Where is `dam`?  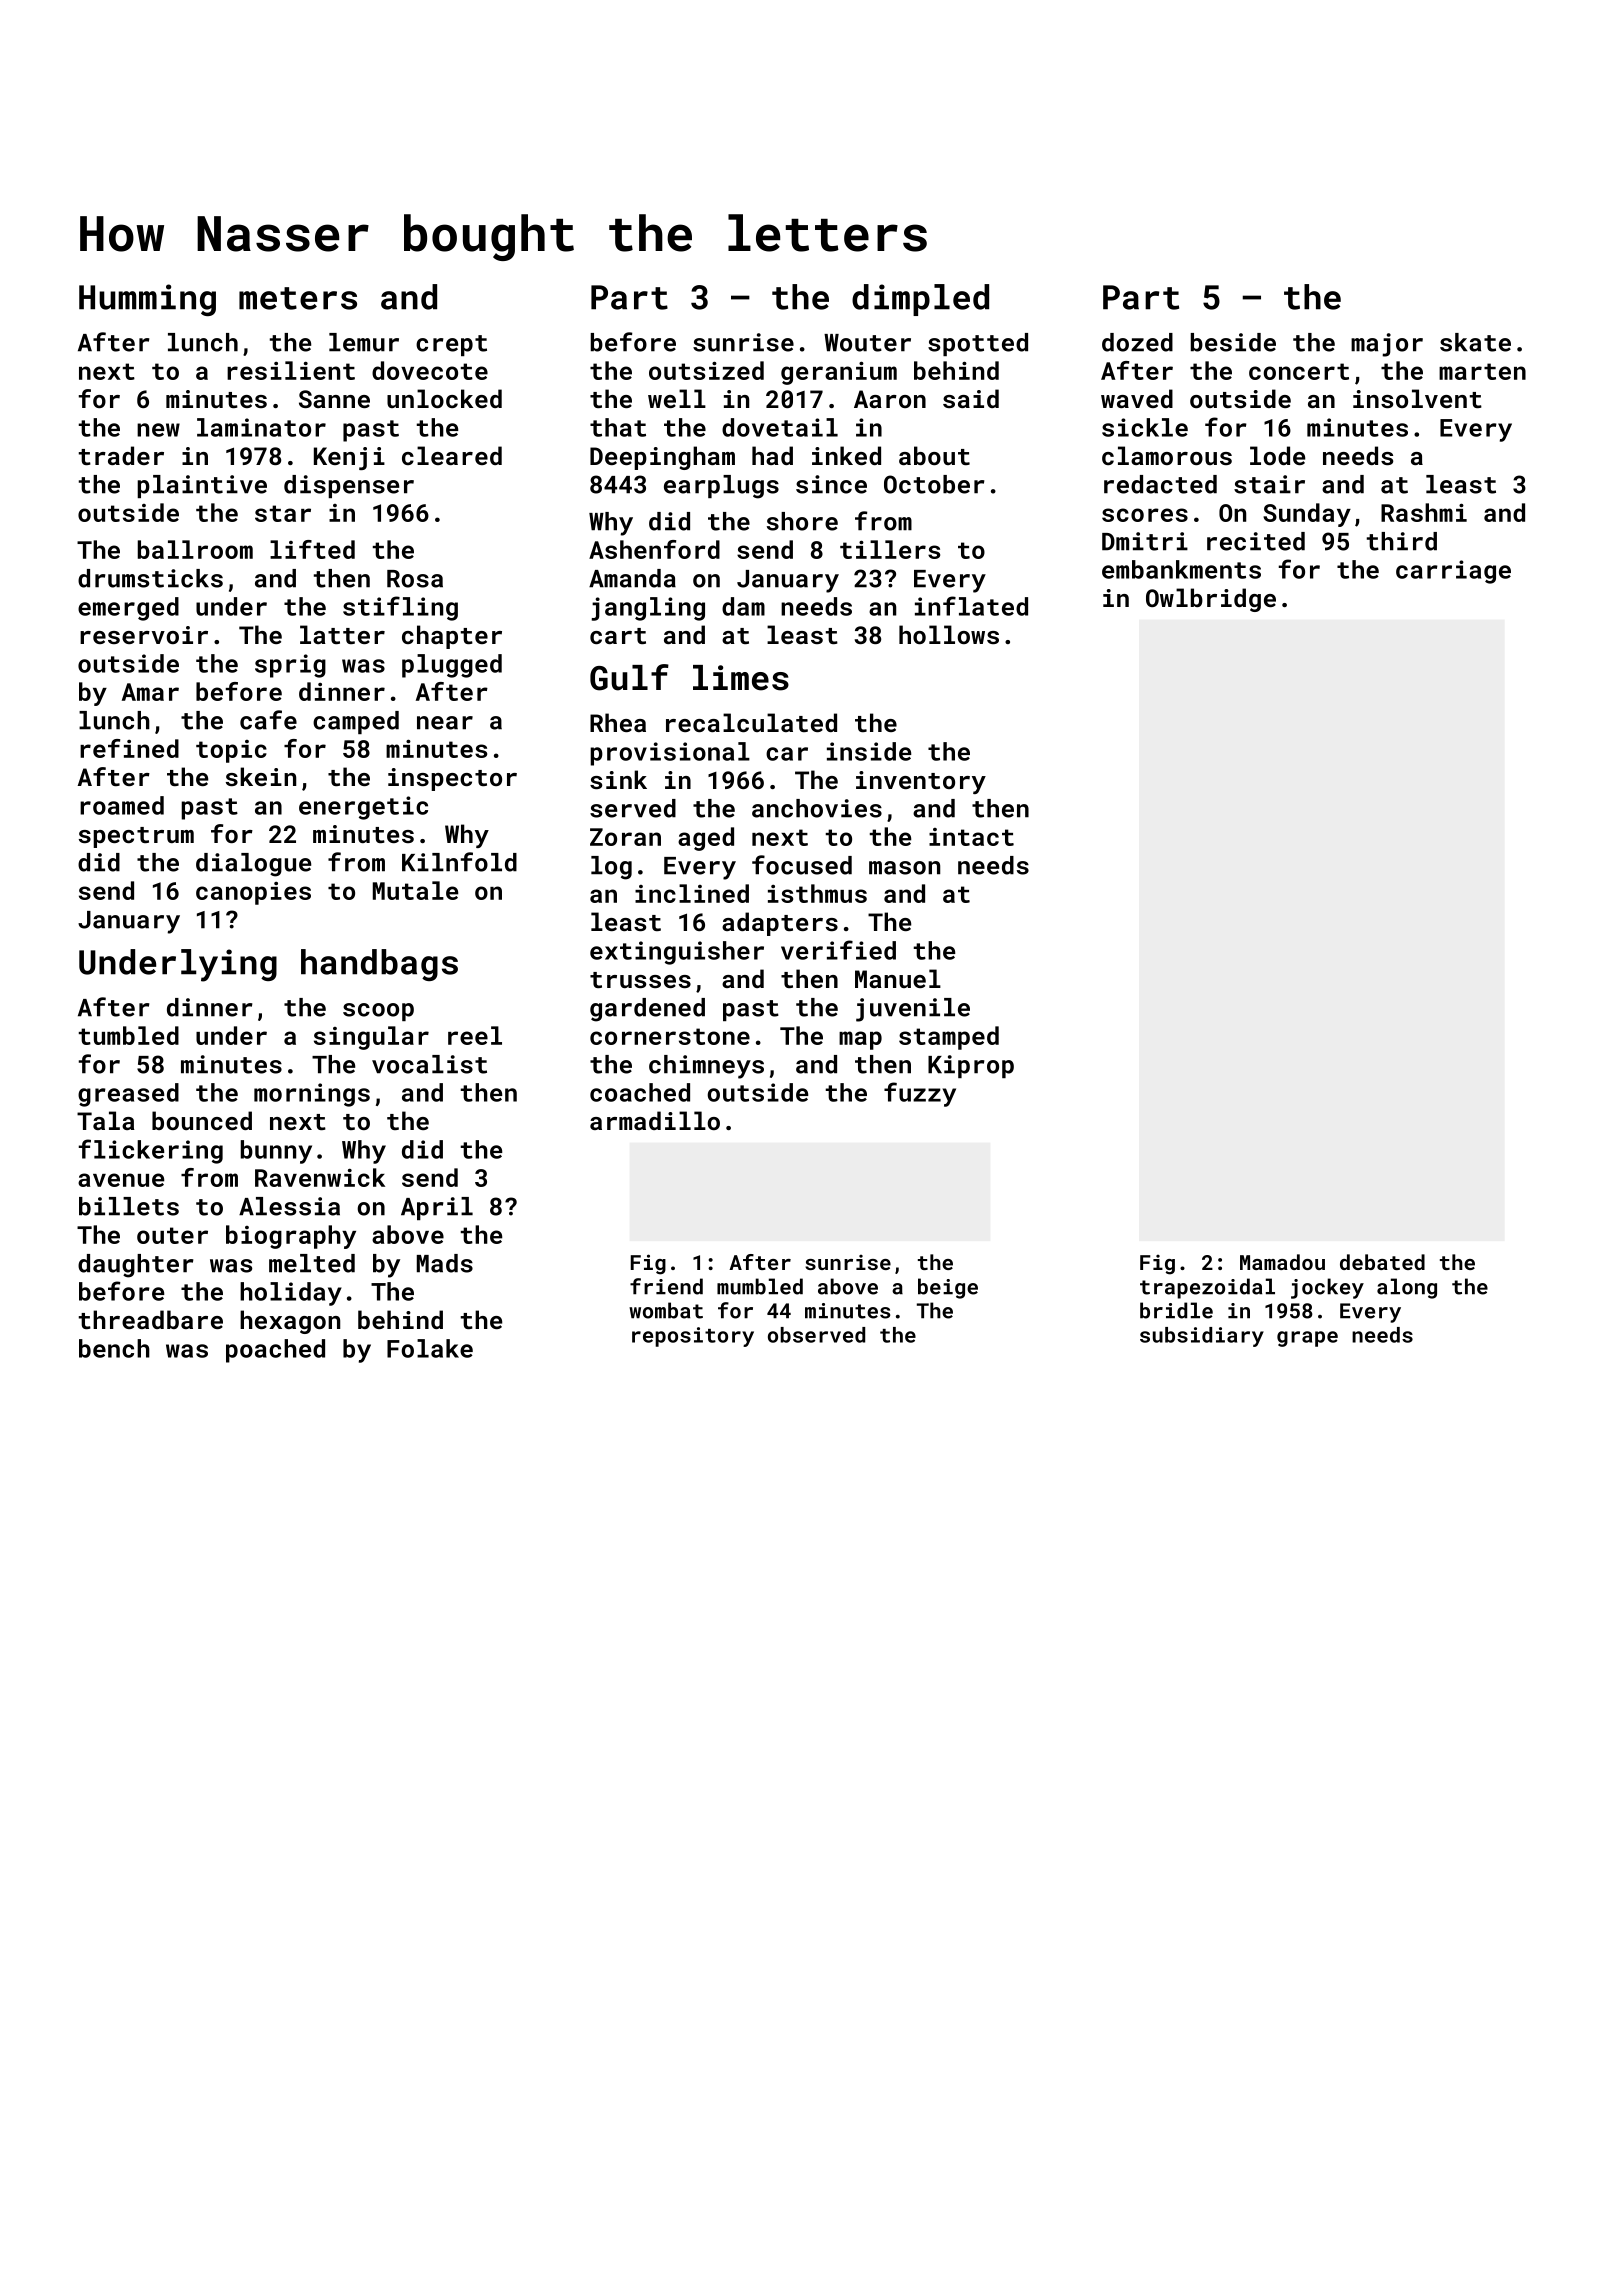
dam is located at coordinates (743, 606).
